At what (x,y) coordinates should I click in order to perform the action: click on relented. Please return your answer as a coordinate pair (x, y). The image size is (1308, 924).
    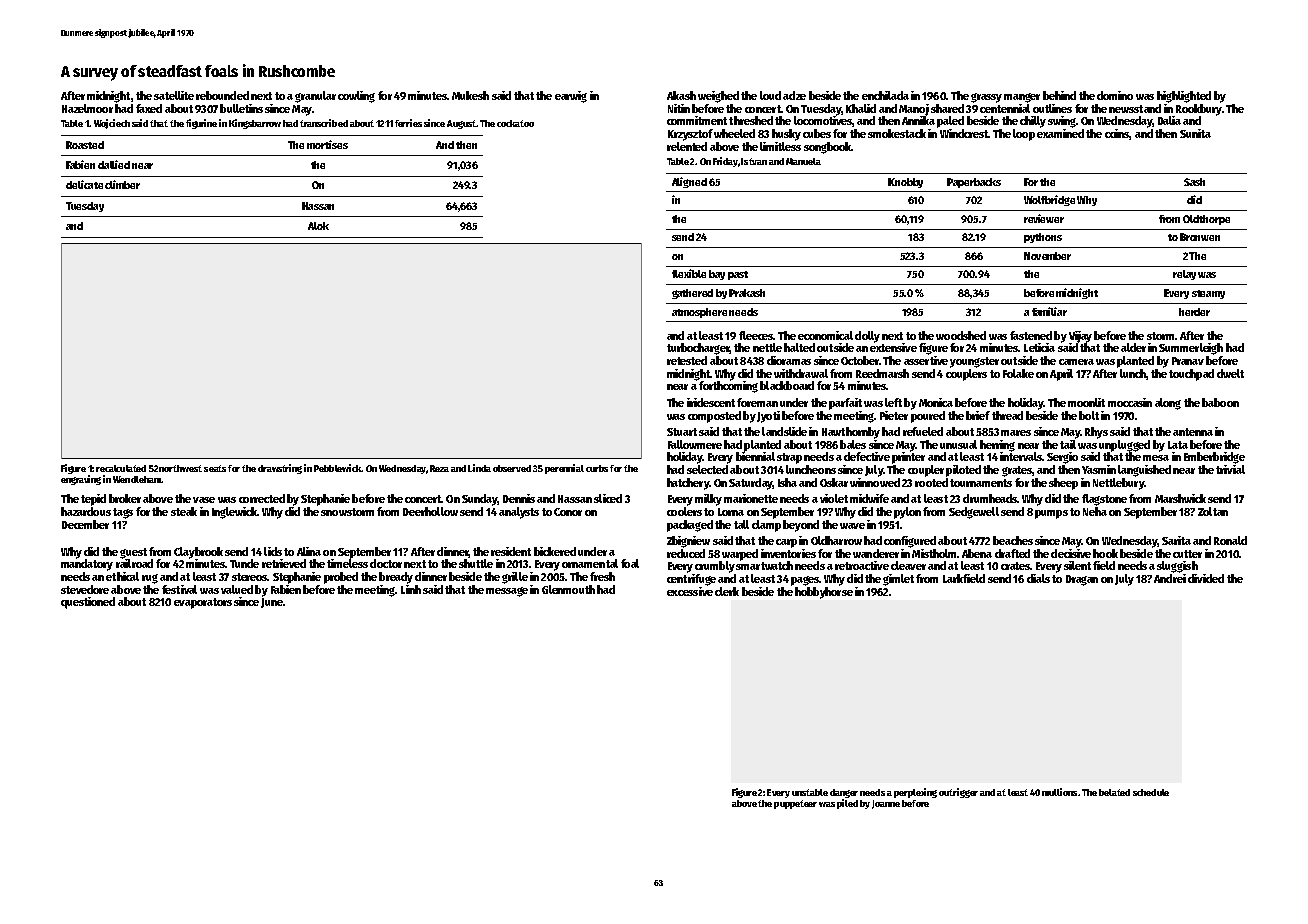
    Looking at the image, I should click on (687, 146).
